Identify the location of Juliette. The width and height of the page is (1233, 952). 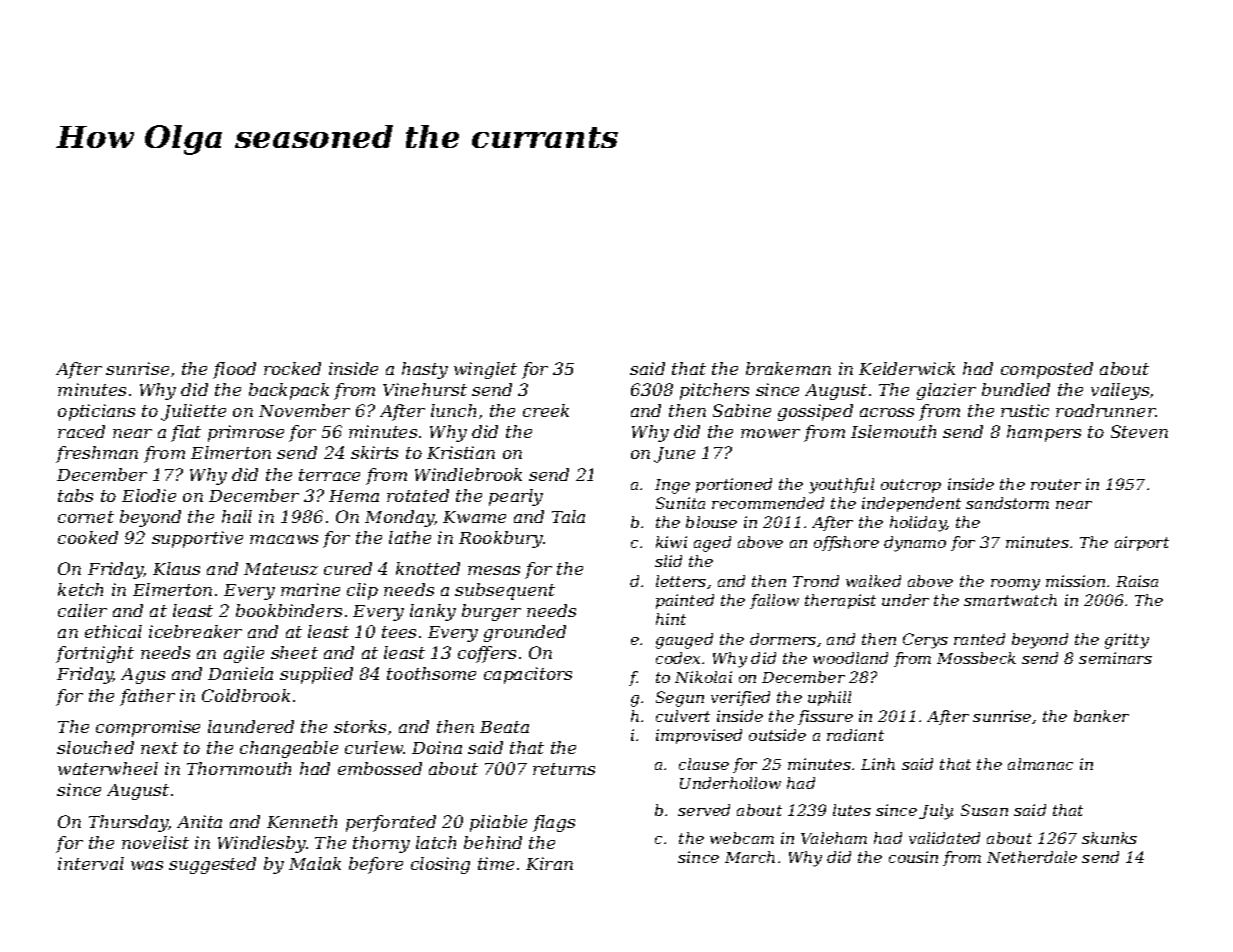
(193, 412).
